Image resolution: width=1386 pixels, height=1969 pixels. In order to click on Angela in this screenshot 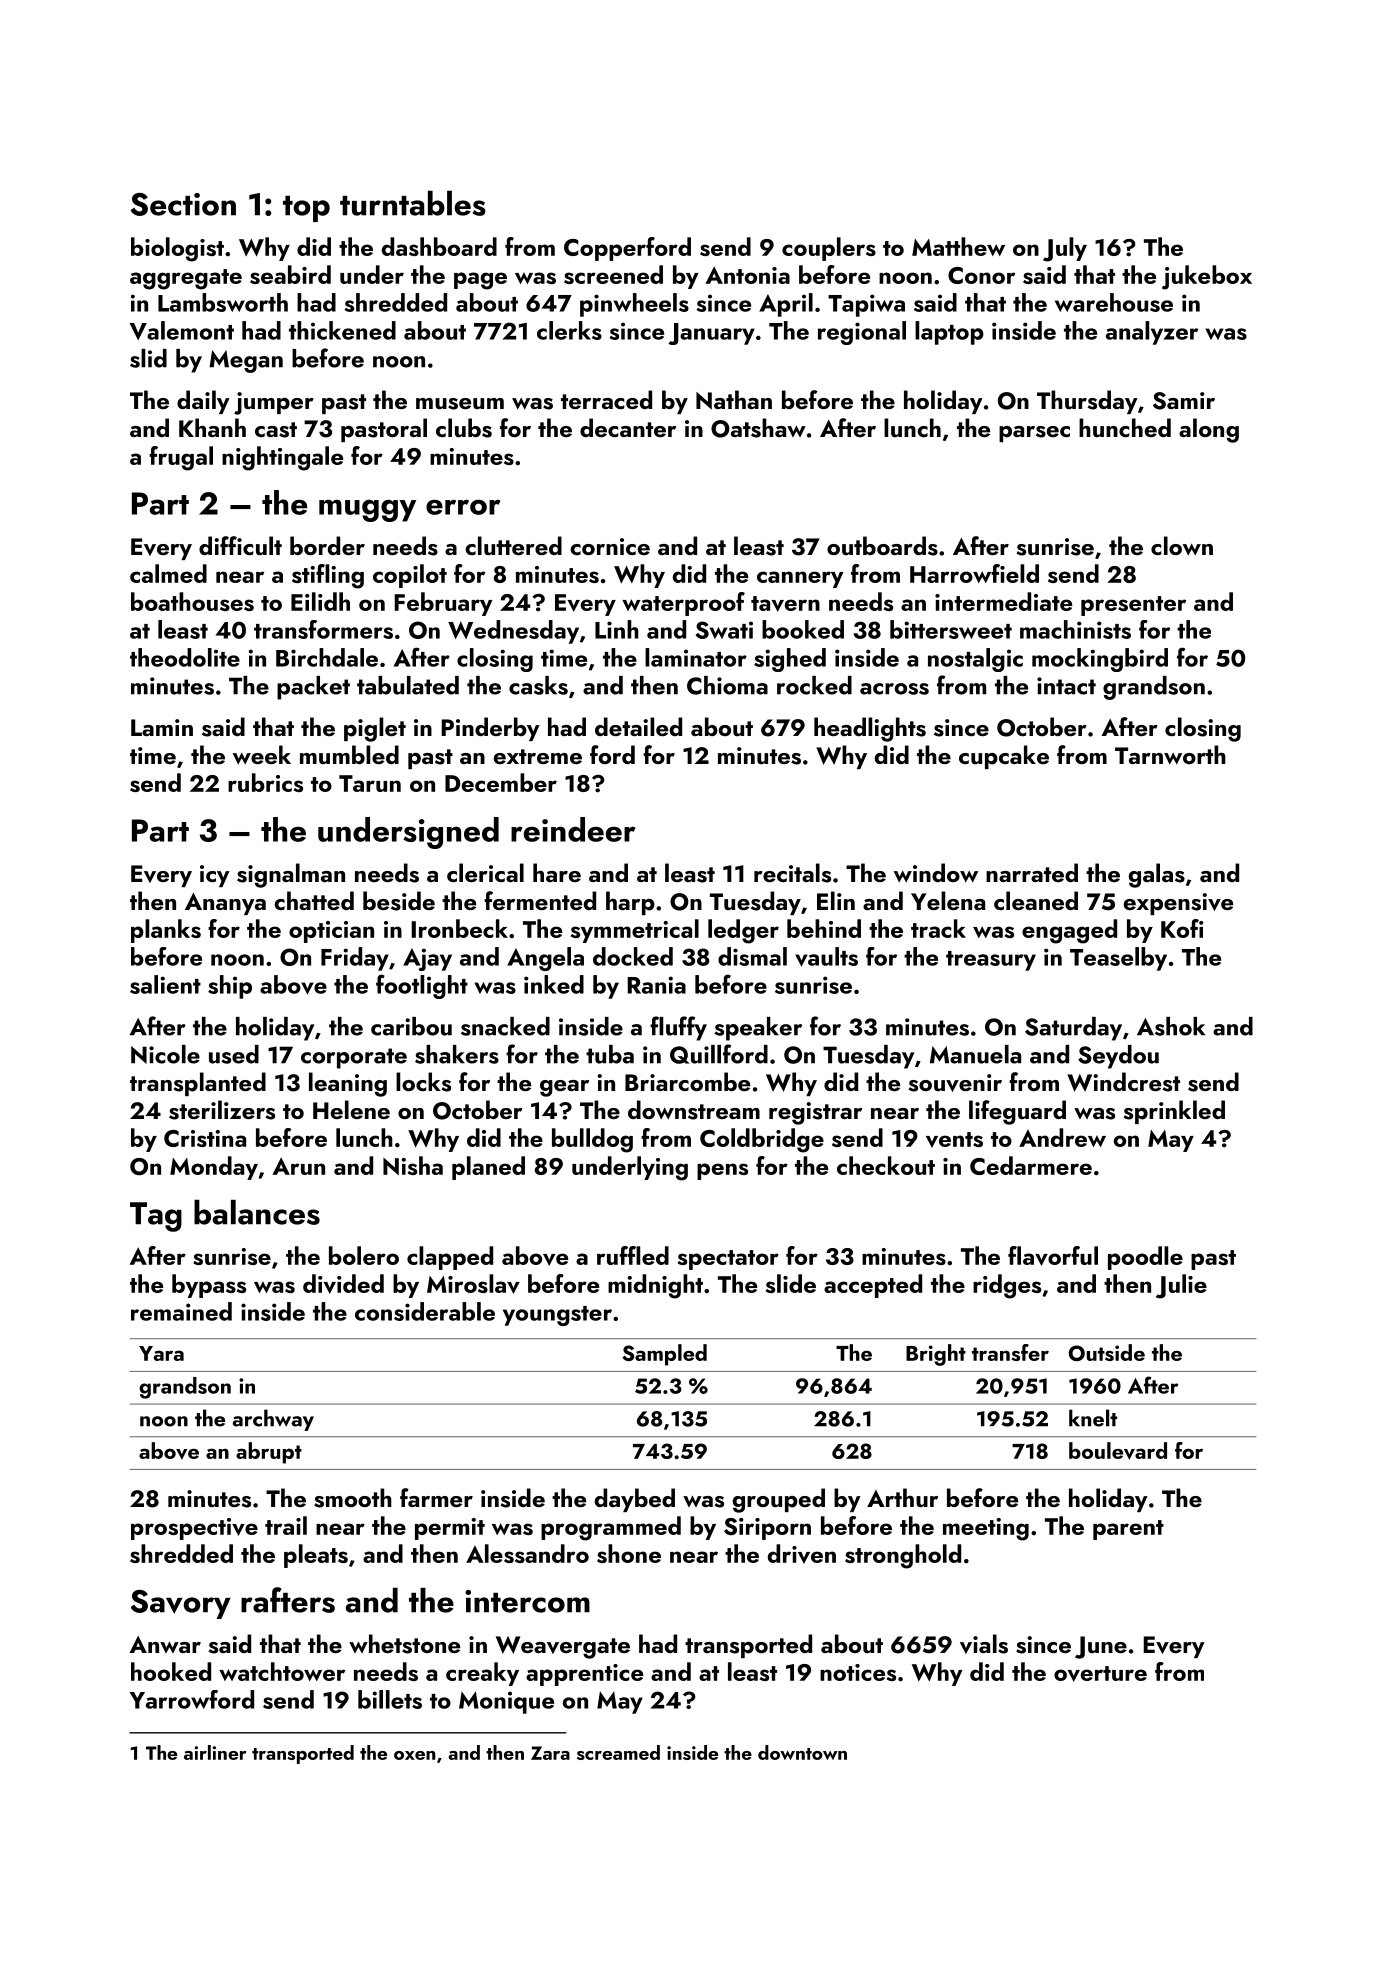, I will do `click(545, 959)`.
